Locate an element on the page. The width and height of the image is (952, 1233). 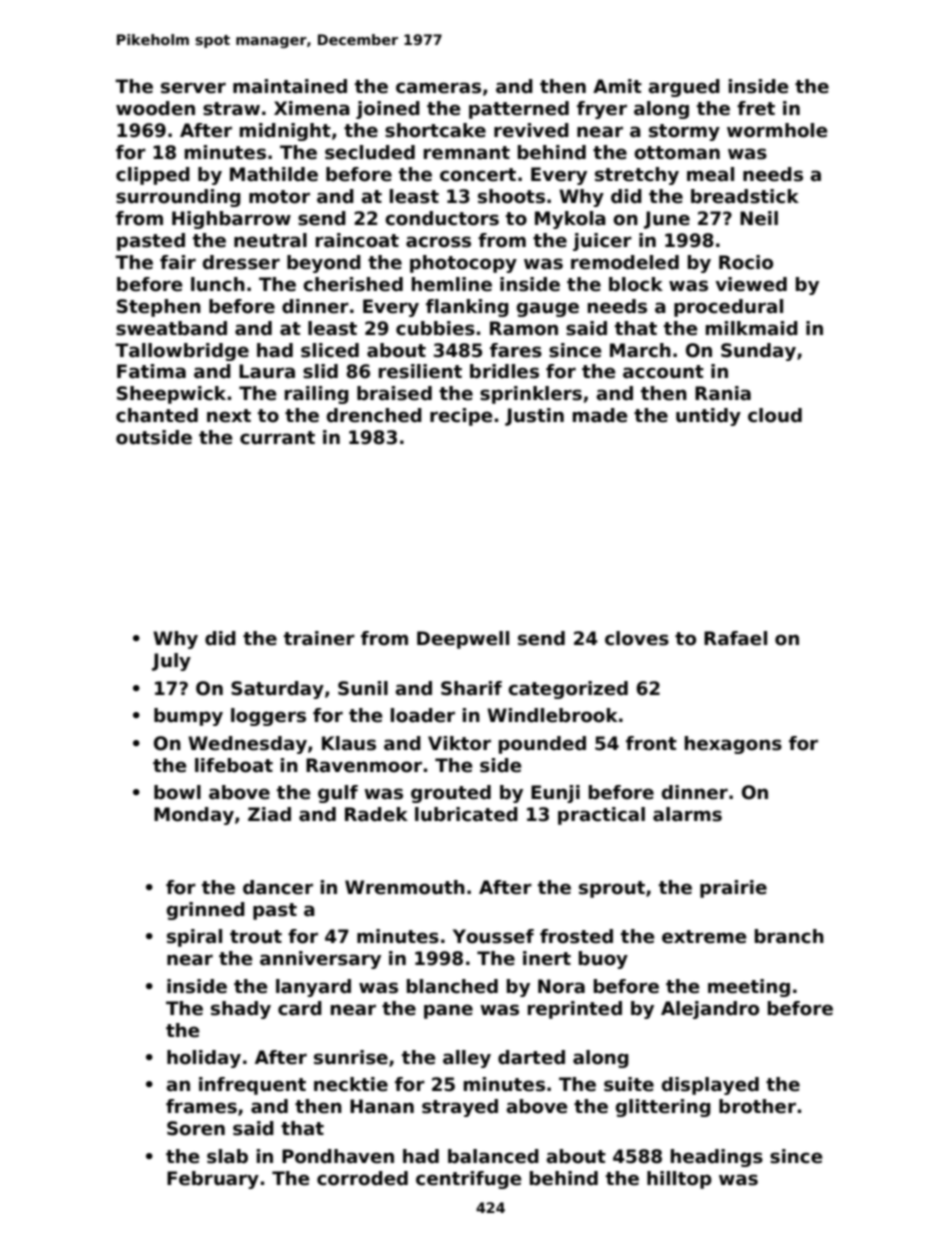
front is located at coordinates (651, 743).
